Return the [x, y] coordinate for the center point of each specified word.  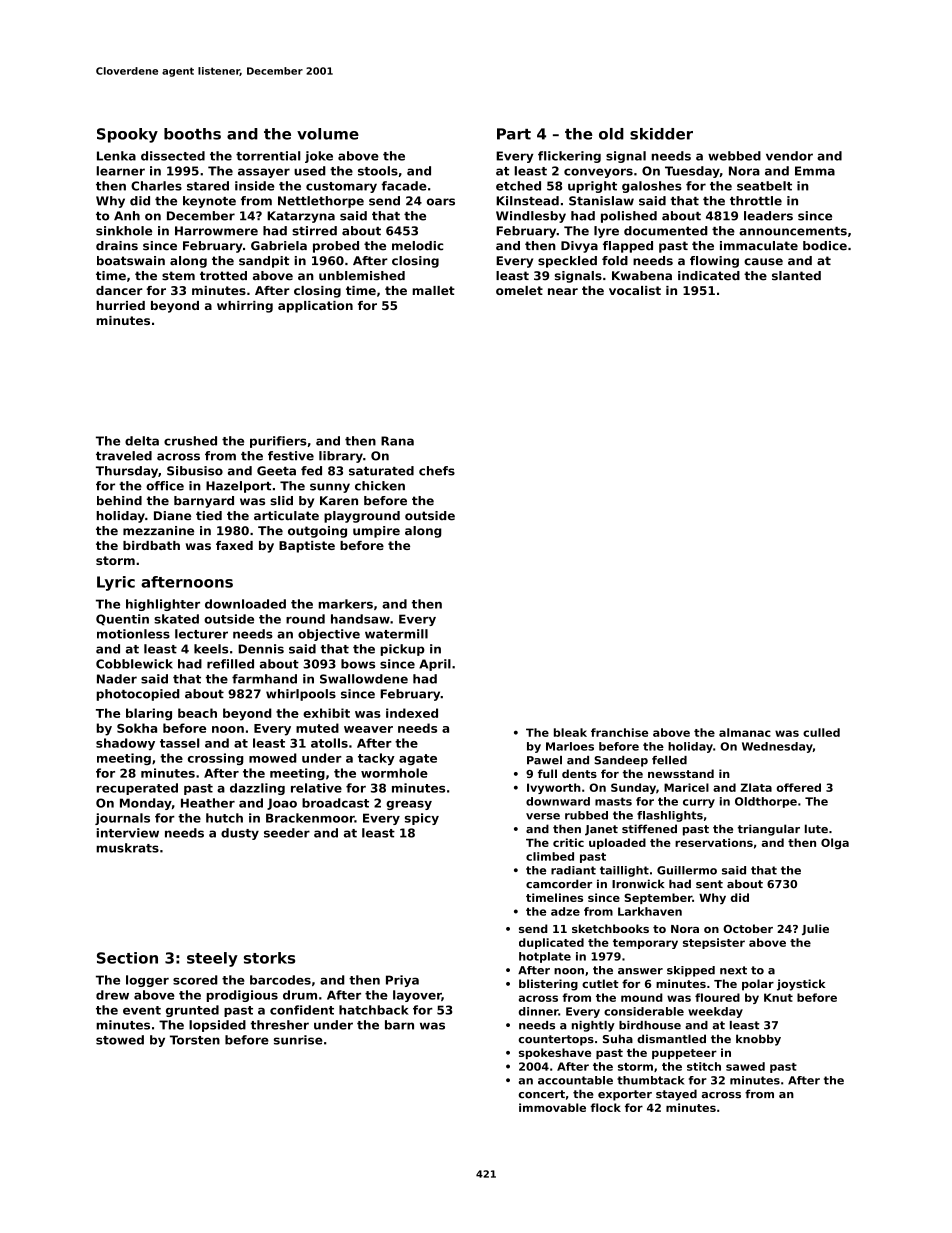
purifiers [278, 442]
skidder [661, 134]
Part [514, 134]
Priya [402, 981]
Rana [397, 441]
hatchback [374, 1010]
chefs [437, 471]
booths [192, 134]
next [733, 970]
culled [821, 732]
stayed [676, 1095]
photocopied [138, 695]
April [435, 665]
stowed [120, 1040]
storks [269, 958]
